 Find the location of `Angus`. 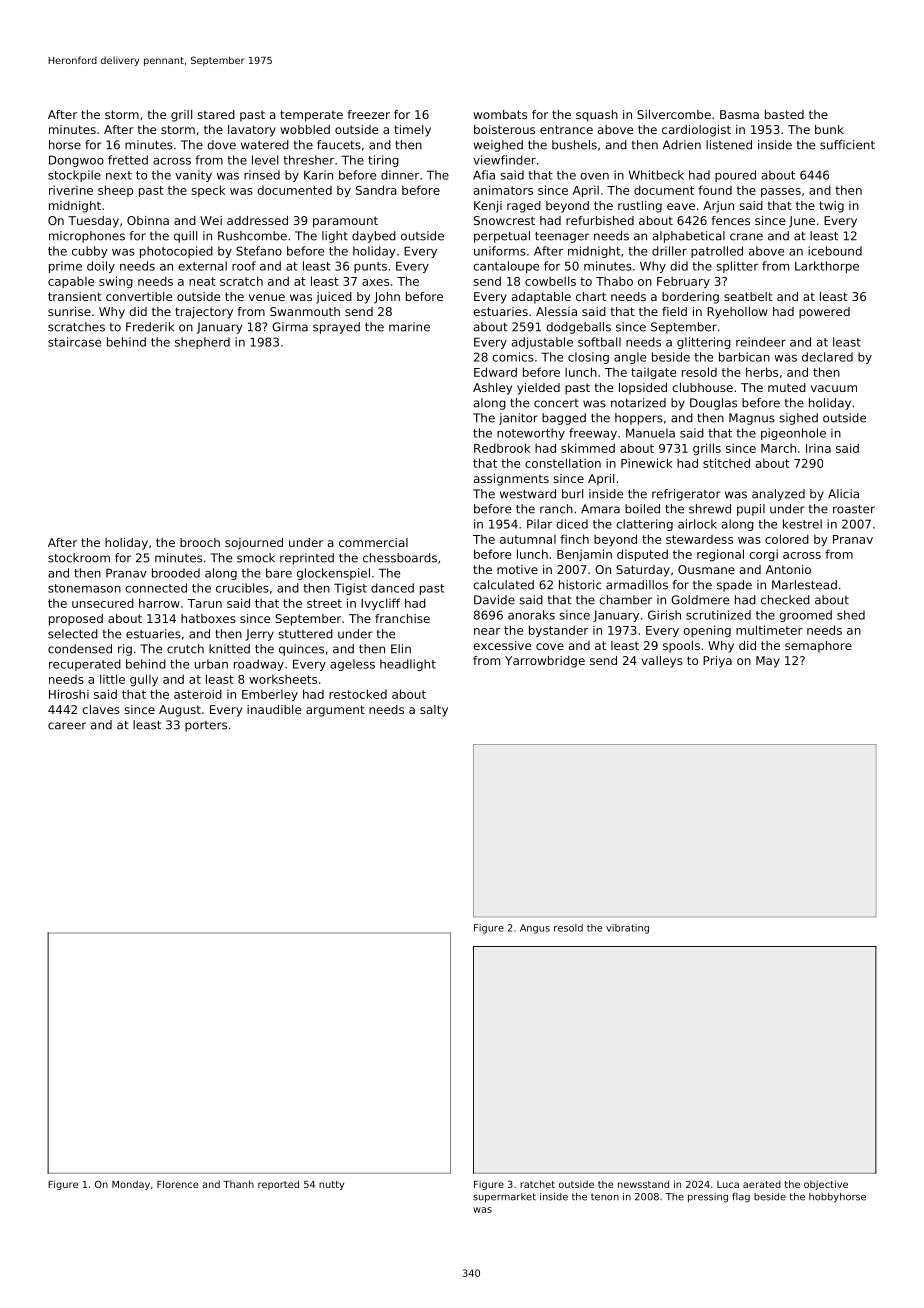

Angus is located at coordinates (535, 929).
